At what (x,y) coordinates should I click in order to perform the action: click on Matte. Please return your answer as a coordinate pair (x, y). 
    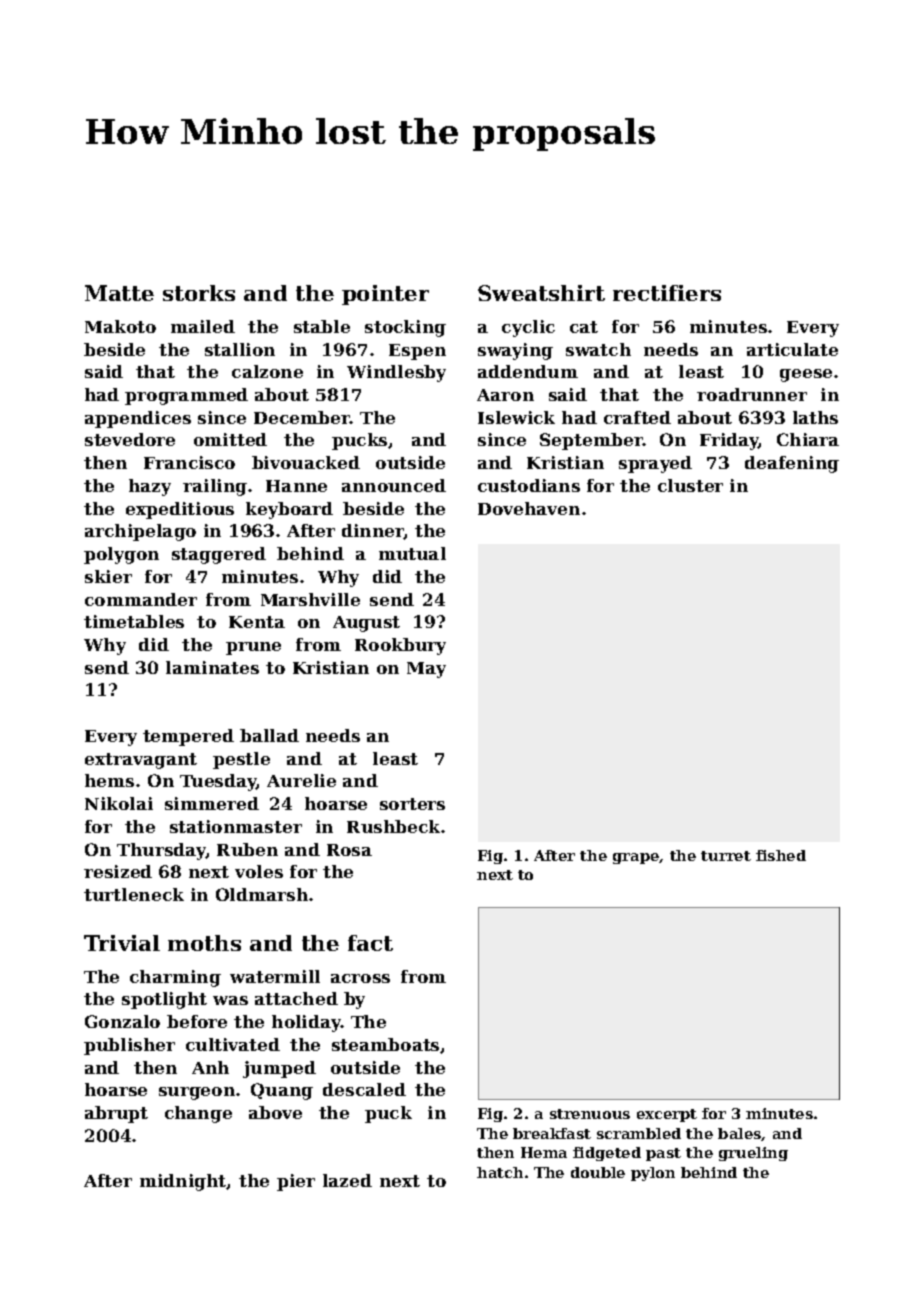
    Looking at the image, I should click on (119, 293).
